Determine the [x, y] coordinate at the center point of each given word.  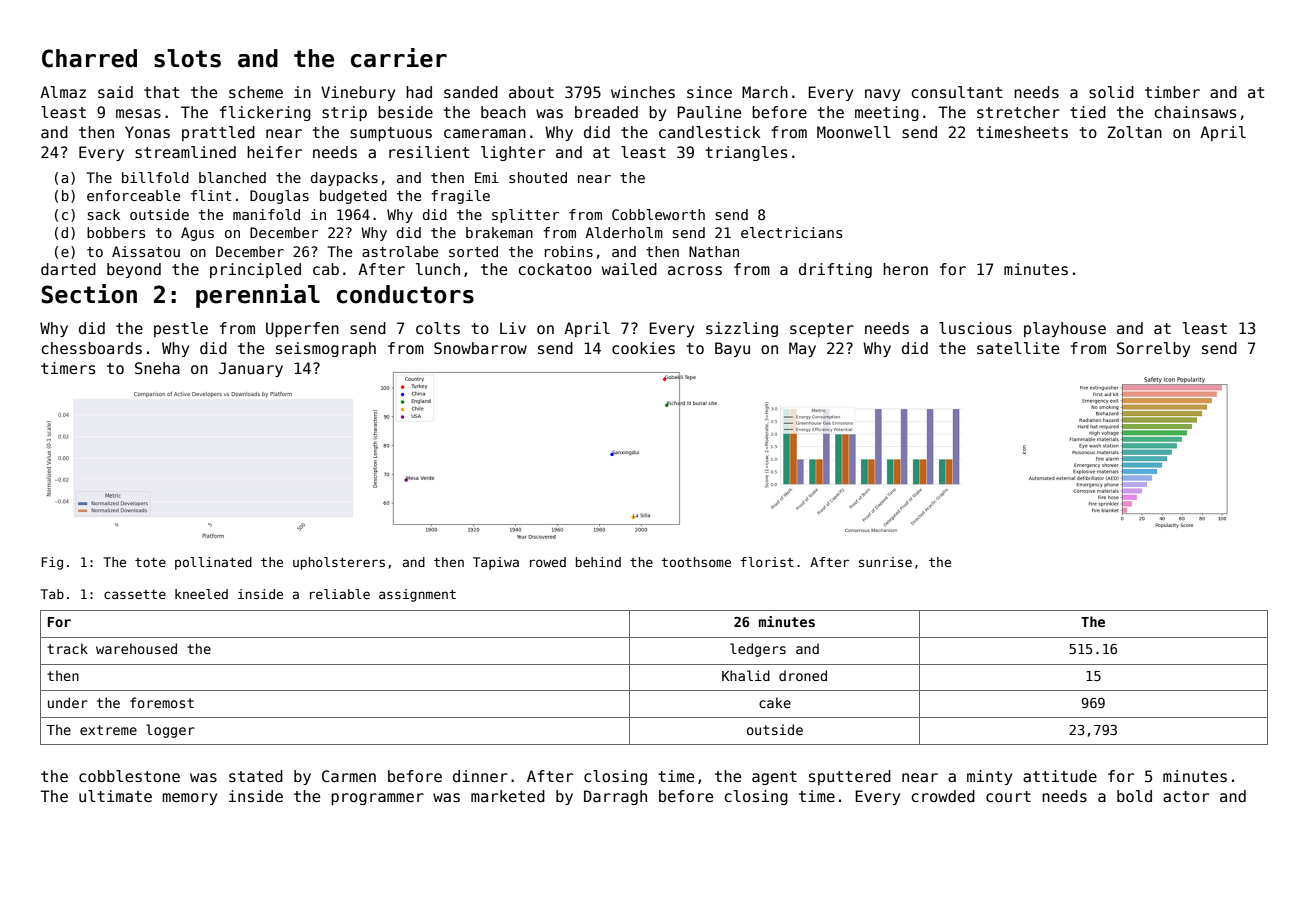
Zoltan [1135, 132]
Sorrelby [1153, 349]
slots [187, 58]
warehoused [136, 648]
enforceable [133, 195]
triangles [746, 153]
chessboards [91, 348]
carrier [399, 58]
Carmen [349, 776]
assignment [417, 595]
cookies [643, 348]
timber [1172, 92]
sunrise [885, 562]
